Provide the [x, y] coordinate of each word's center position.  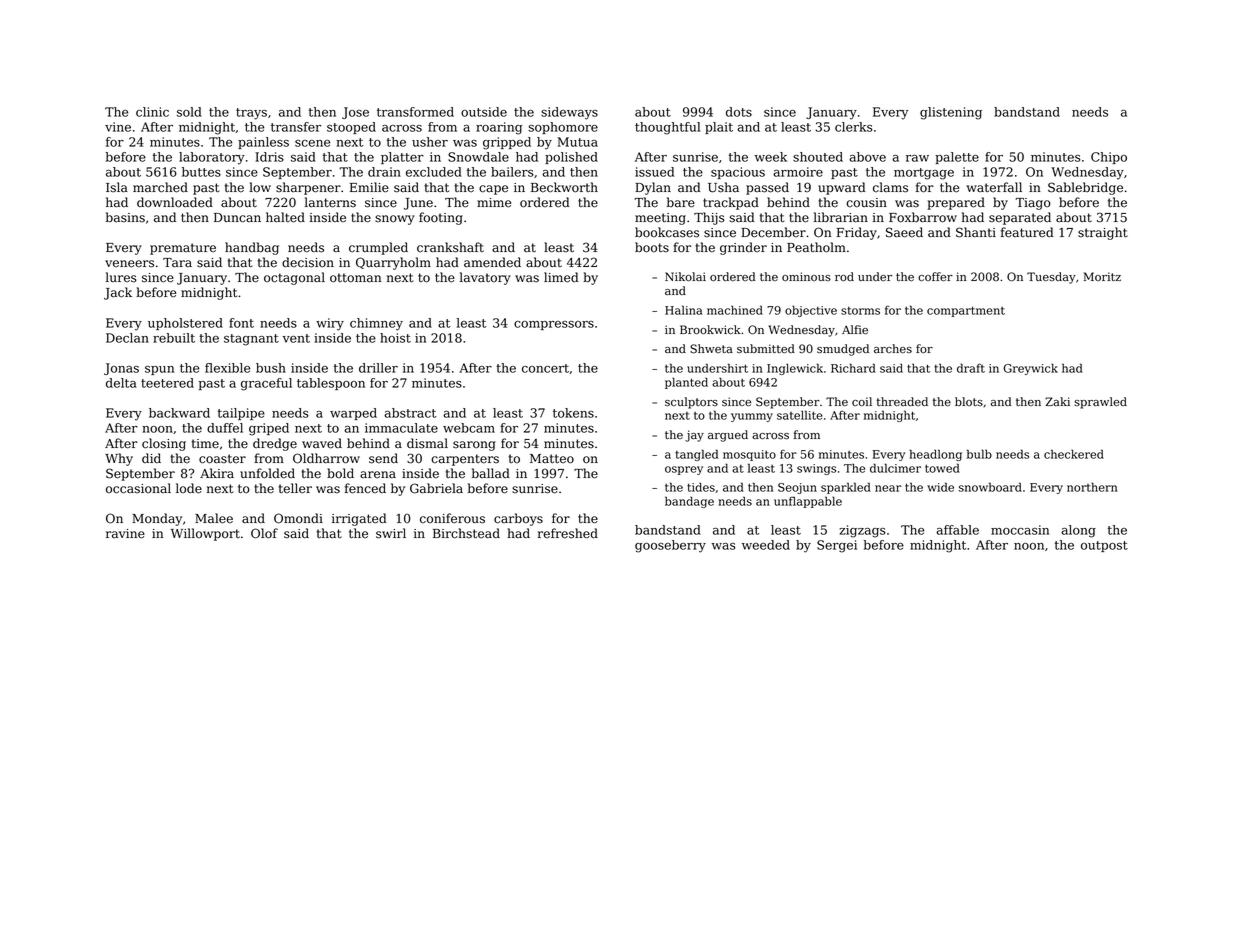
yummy [752, 417]
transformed [415, 112]
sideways [569, 113]
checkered [1074, 454]
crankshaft [450, 247]
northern [1092, 487]
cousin [866, 203]
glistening [951, 113]
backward [179, 413]
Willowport [205, 534]
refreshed [568, 533]
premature [183, 249]
